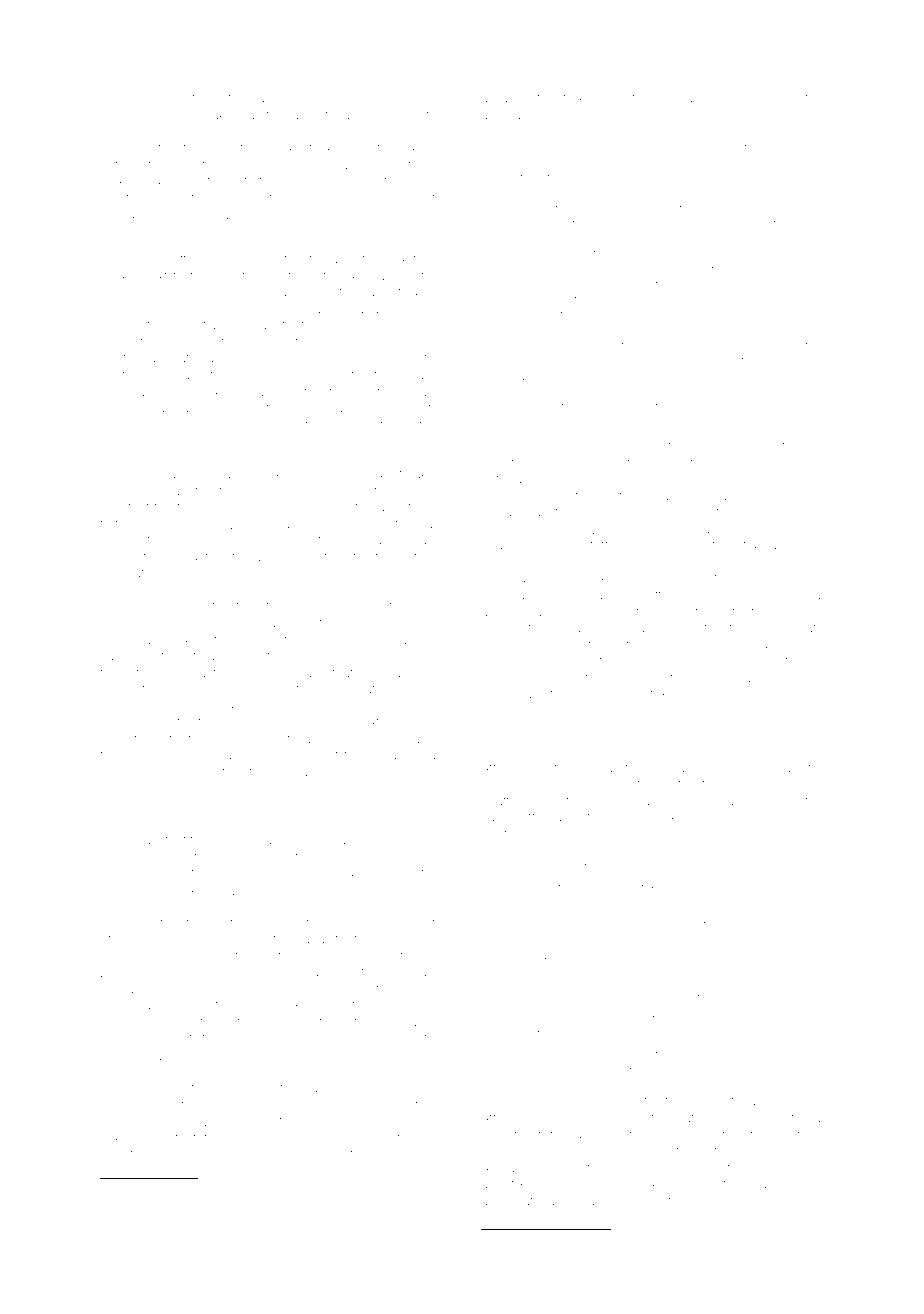  What do you see at coordinates (678, 984) in the screenshot?
I see `evenings` at bounding box center [678, 984].
